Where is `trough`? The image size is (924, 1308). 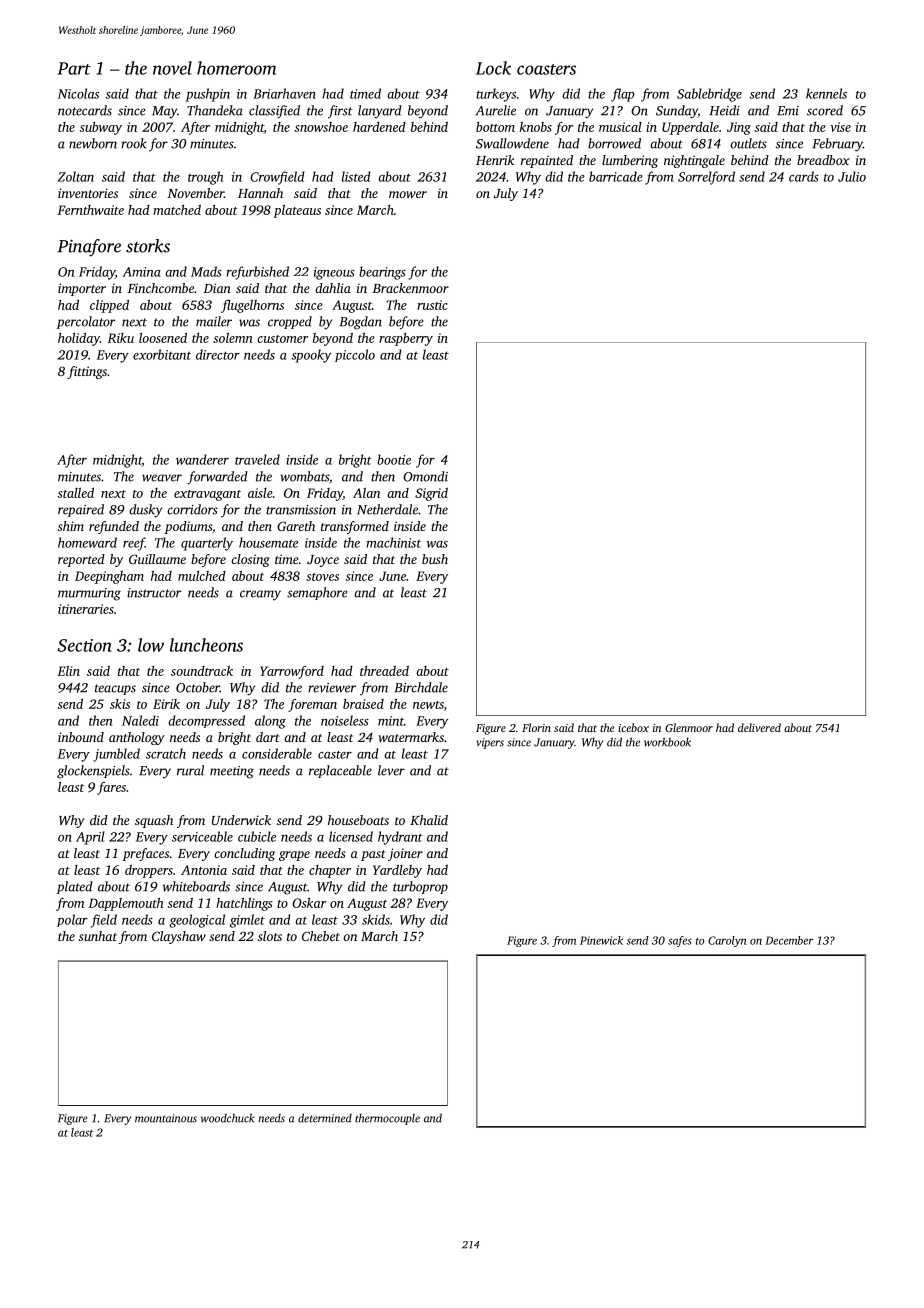
trough is located at coordinates (205, 178).
